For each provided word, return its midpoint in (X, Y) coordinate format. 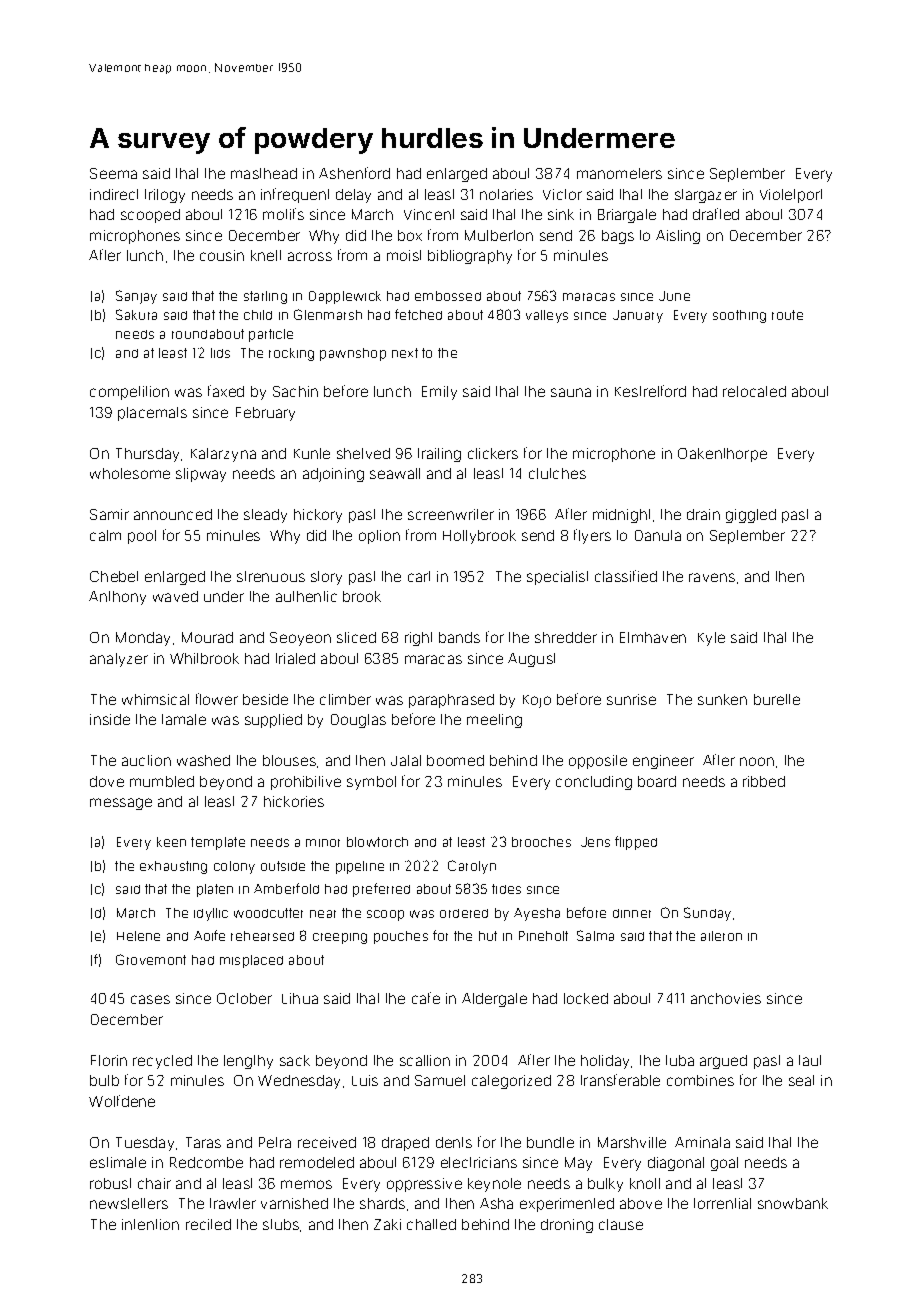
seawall (395, 473)
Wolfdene (122, 1101)
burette (777, 699)
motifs (283, 214)
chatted (431, 1224)
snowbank (793, 1203)
